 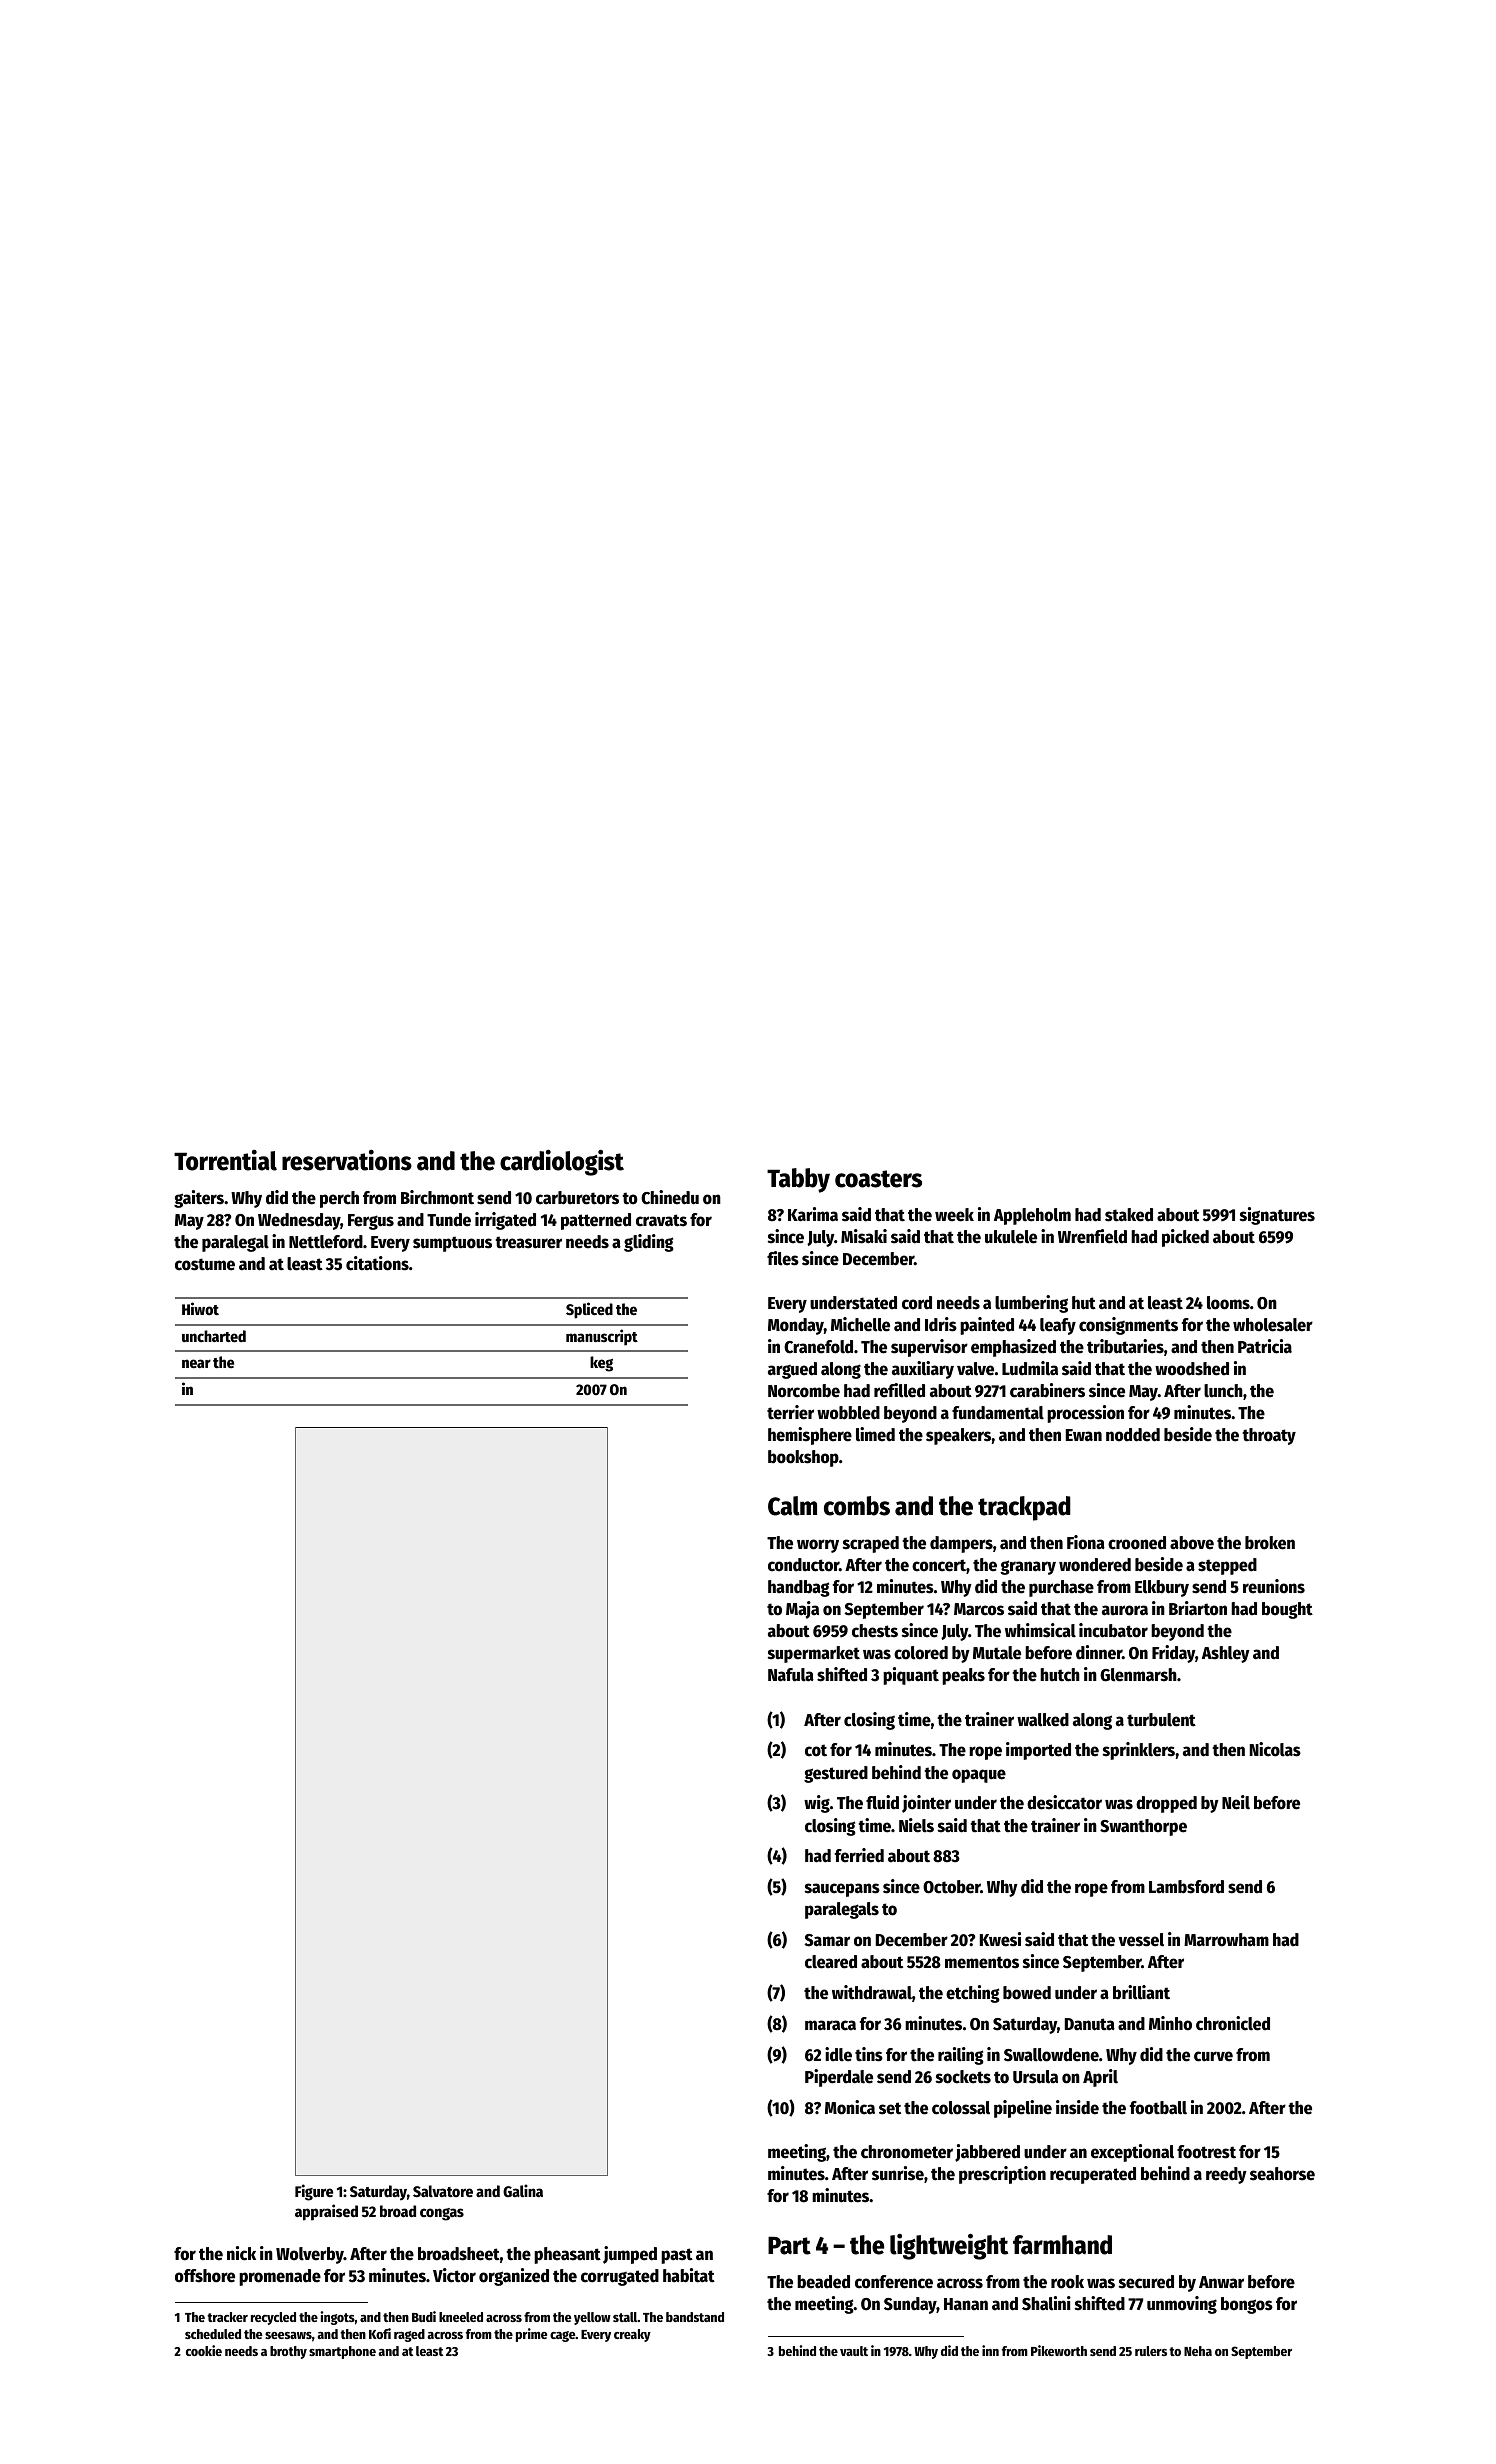 What do you see at coordinates (632, 2335) in the document?
I see `creaky` at bounding box center [632, 2335].
